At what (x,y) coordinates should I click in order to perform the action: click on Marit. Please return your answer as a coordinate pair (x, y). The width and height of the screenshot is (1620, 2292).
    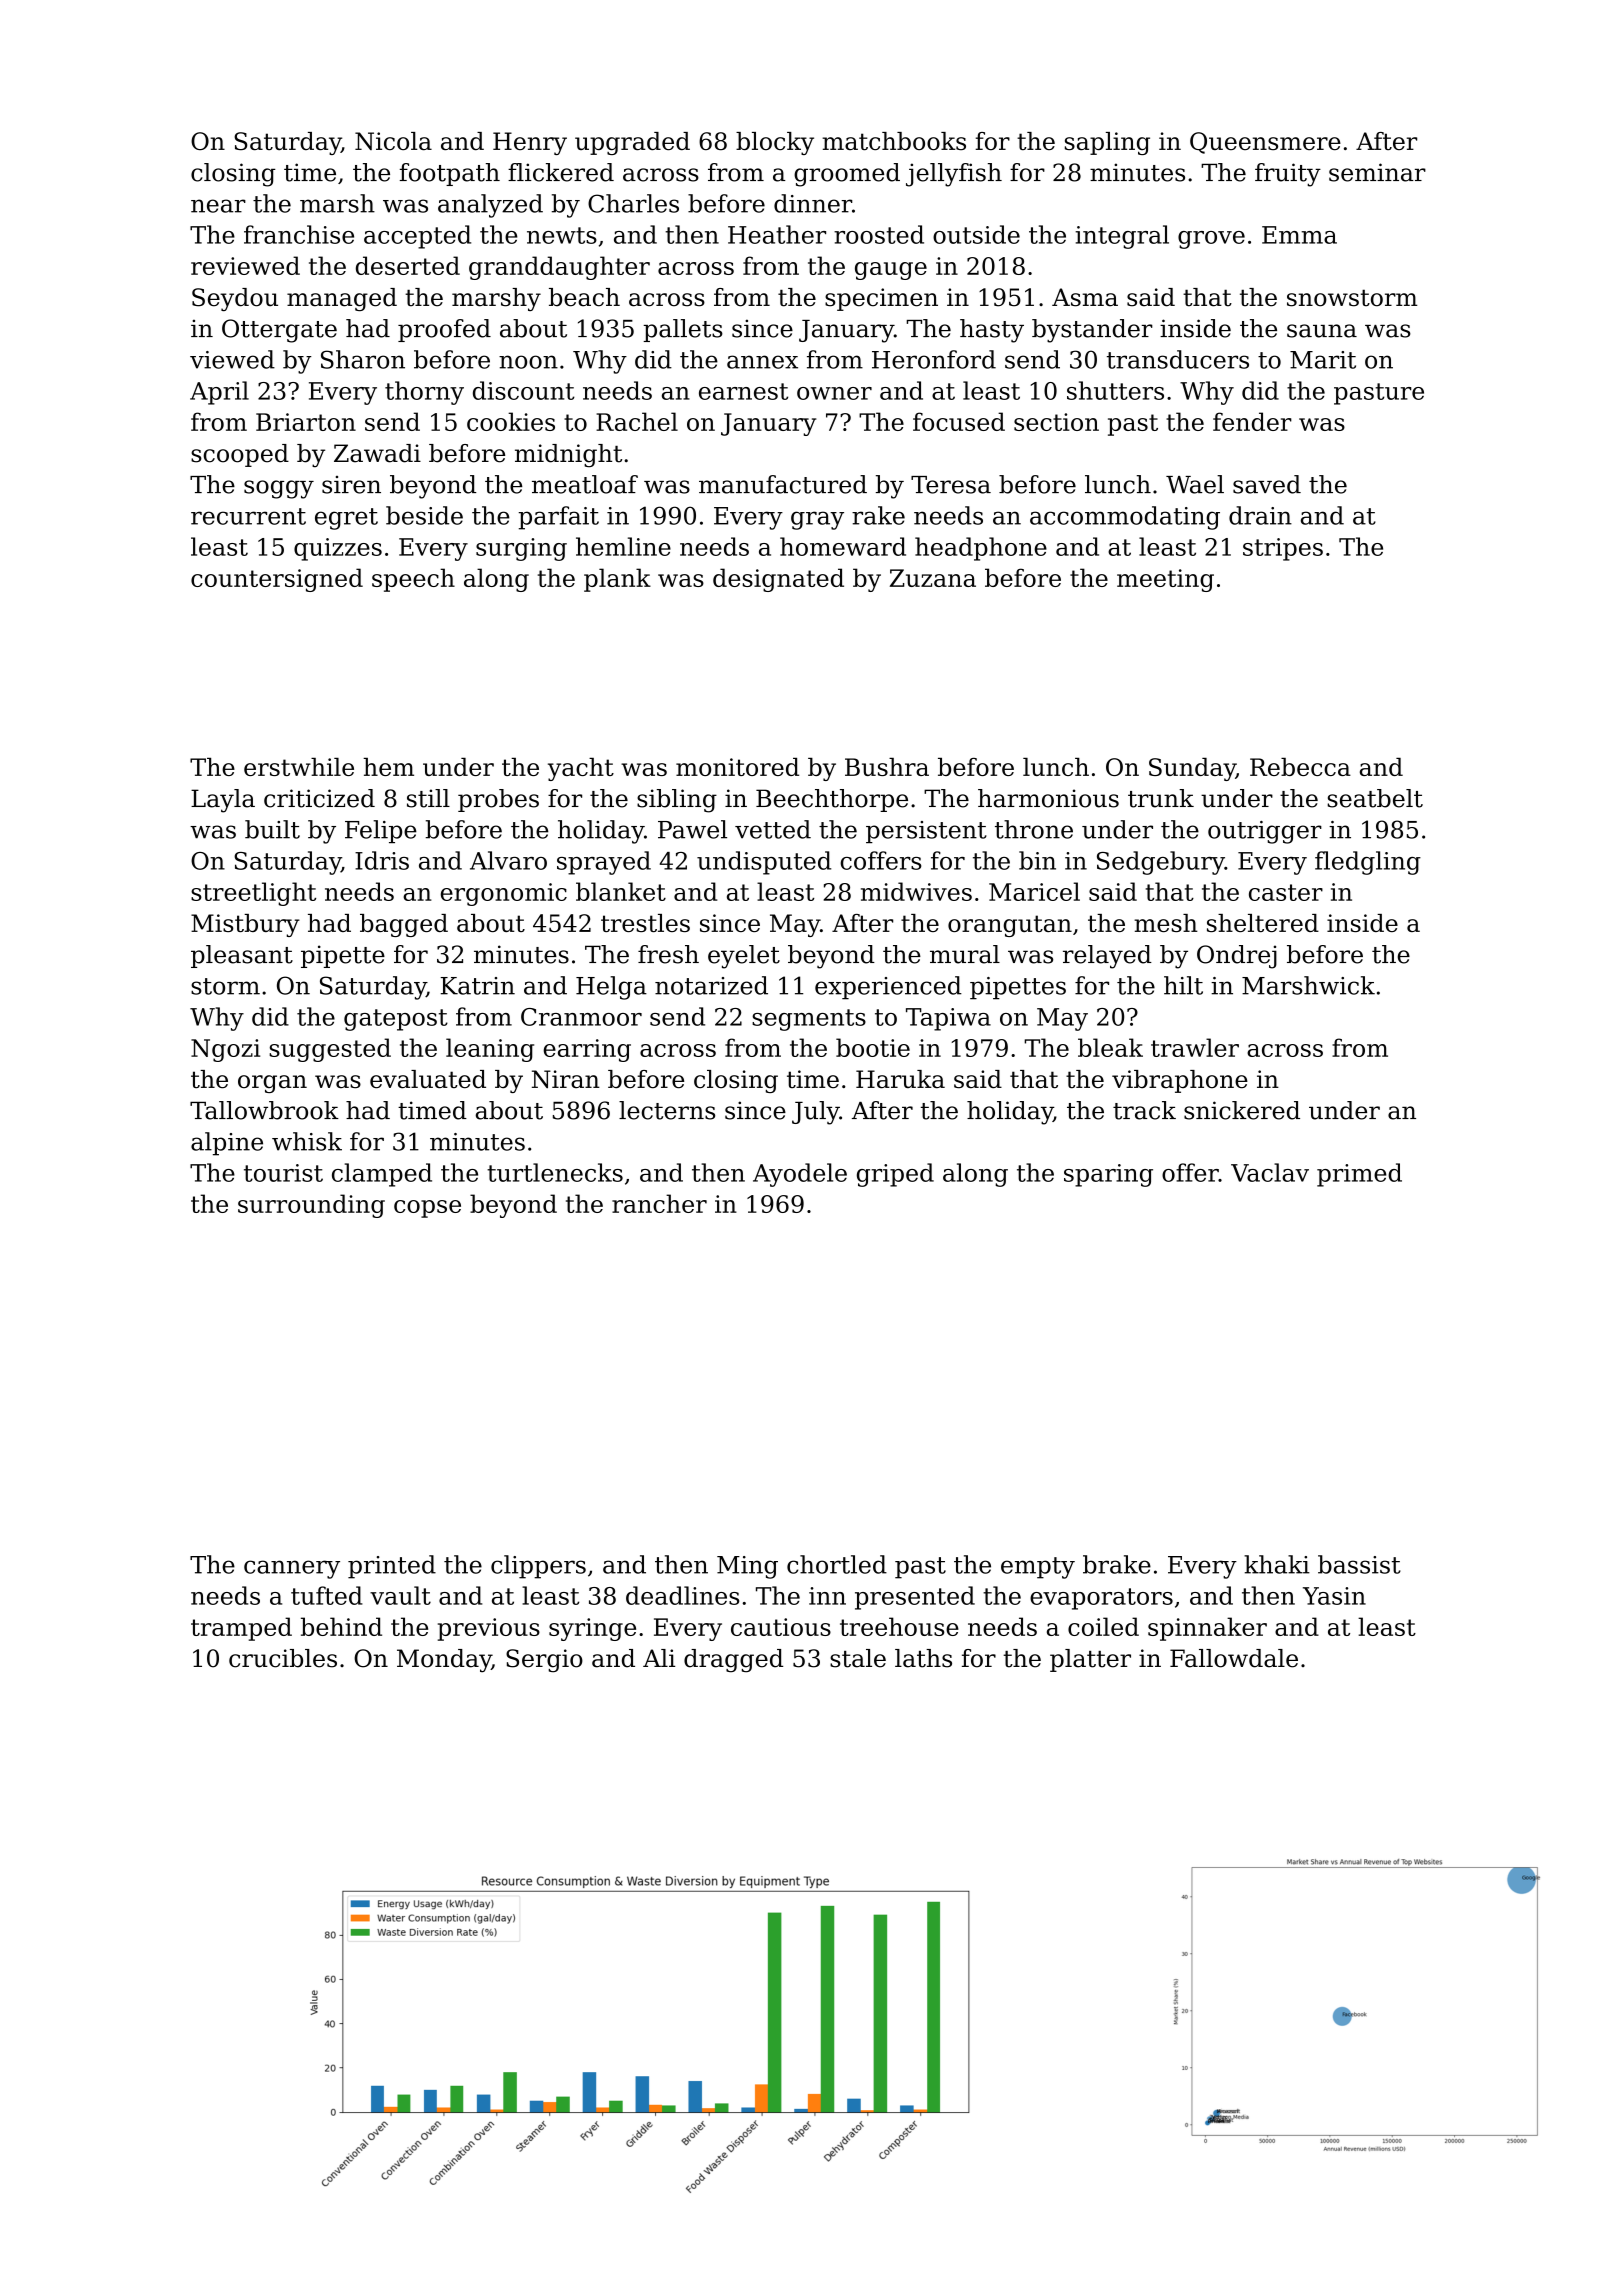
    Looking at the image, I should click on (1323, 360).
